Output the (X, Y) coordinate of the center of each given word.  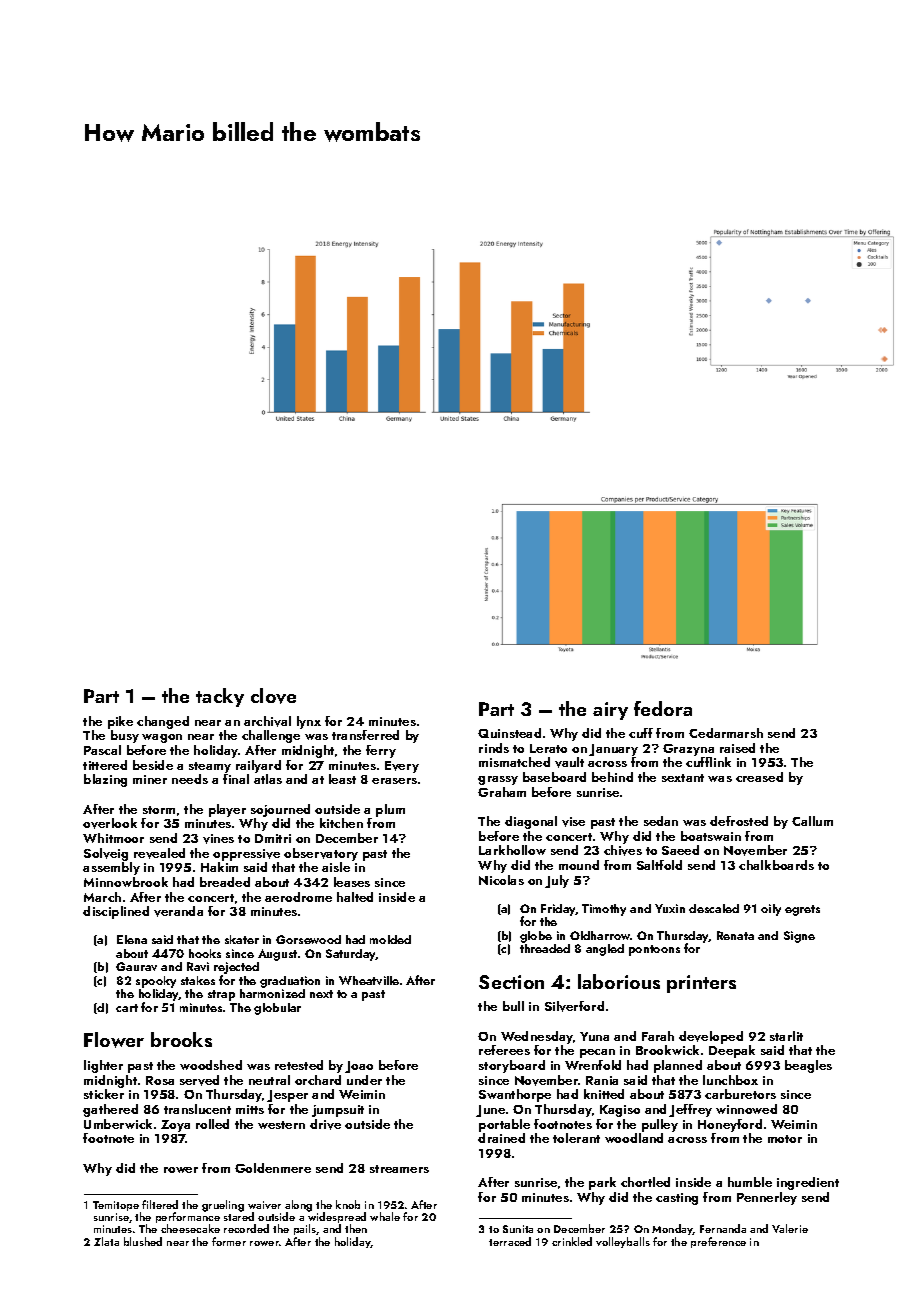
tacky (220, 697)
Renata (735, 935)
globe (536, 937)
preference (718, 1242)
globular (277, 1009)
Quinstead (509, 733)
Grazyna (688, 750)
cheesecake (190, 1229)
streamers (399, 1169)
